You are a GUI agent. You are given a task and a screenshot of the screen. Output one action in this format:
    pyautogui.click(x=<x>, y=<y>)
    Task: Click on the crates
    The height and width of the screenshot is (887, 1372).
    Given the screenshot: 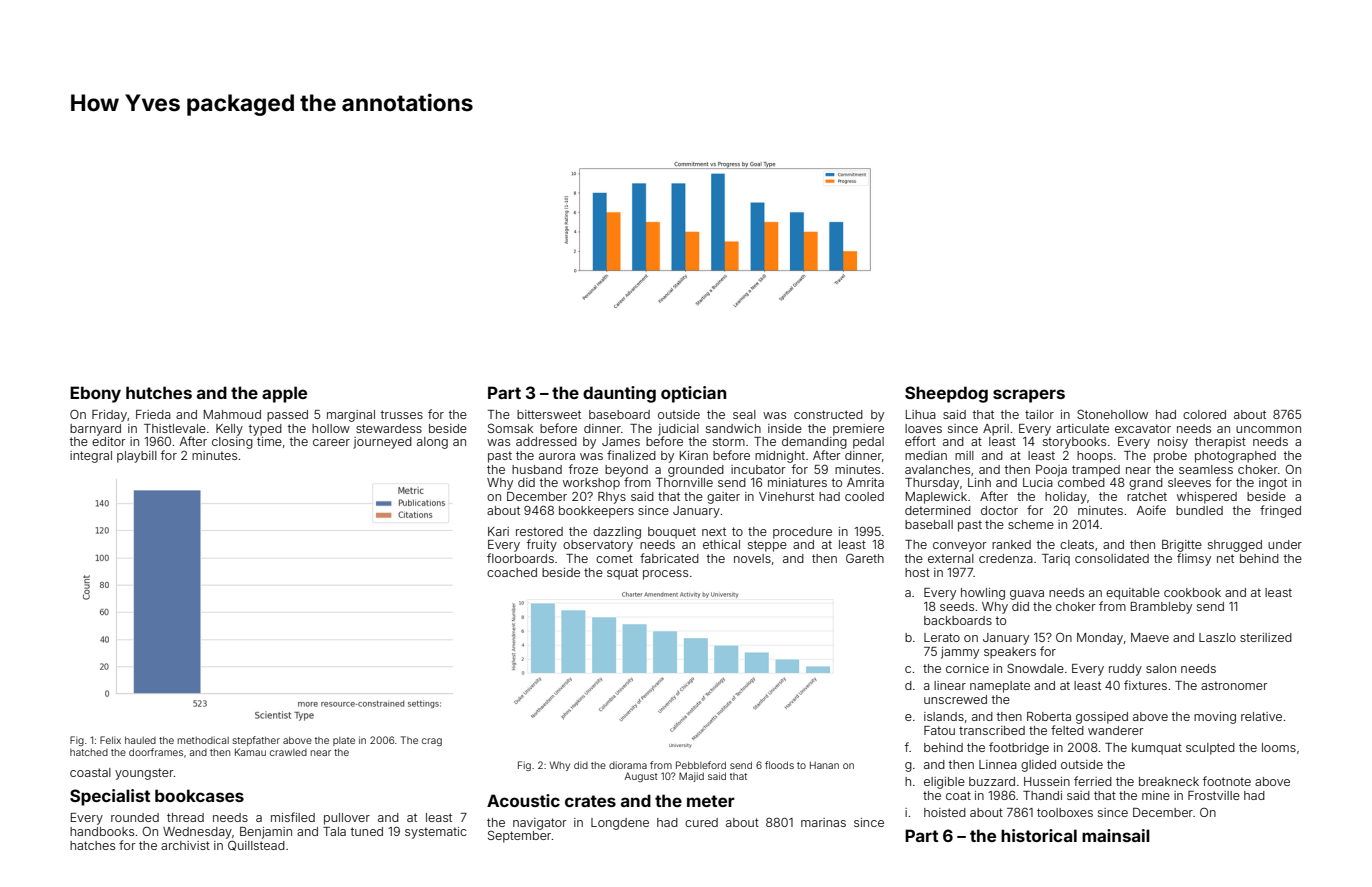 What is the action you would take?
    pyautogui.click(x=590, y=801)
